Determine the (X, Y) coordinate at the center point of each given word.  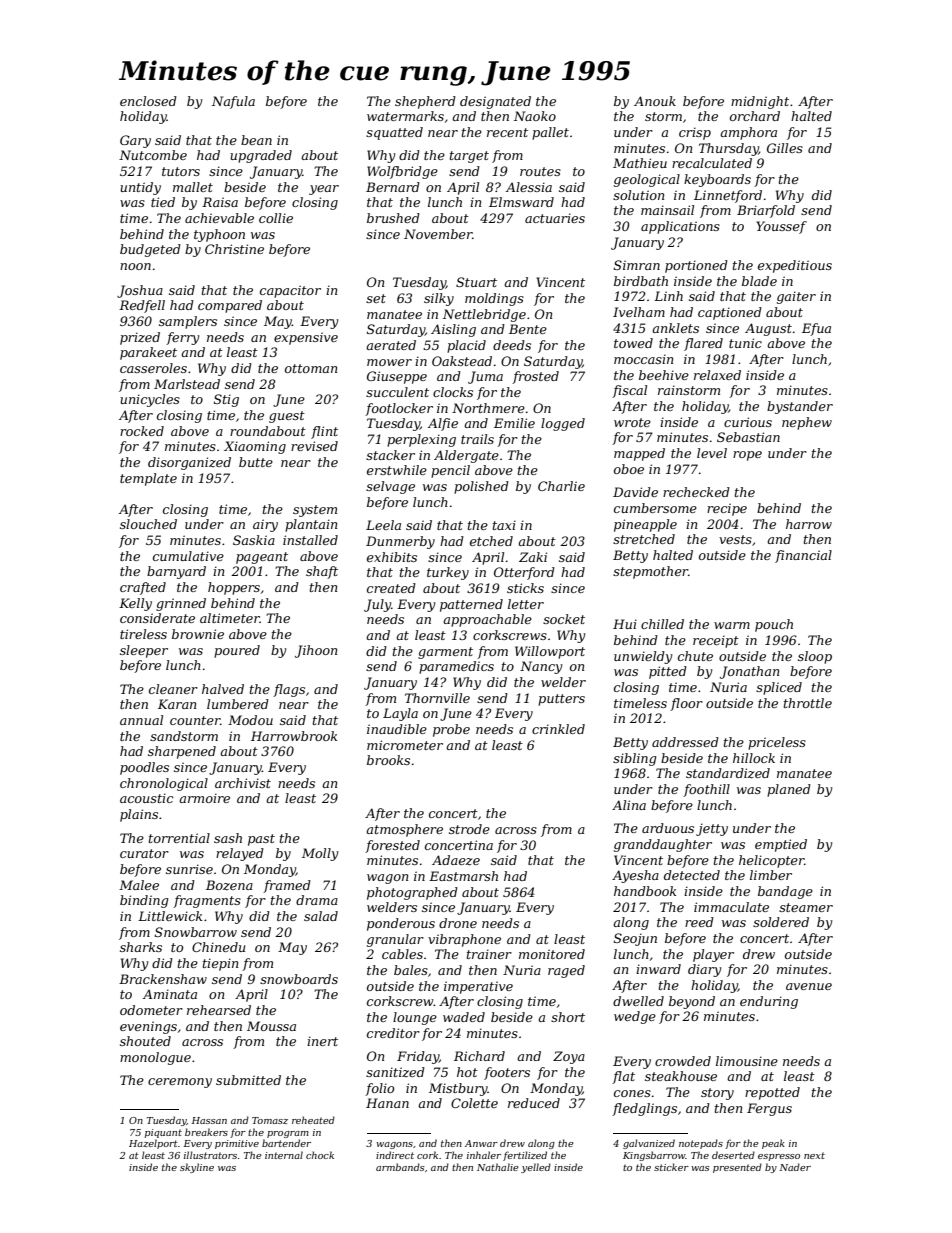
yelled (536, 1168)
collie (276, 218)
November (438, 234)
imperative (478, 987)
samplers (188, 322)
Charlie (561, 486)
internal (284, 1155)
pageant (262, 558)
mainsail (667, 210)
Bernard (393, 187)
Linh (668, 296)
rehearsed (219, 1010)
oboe (629, 469)
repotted (772, 1093)
